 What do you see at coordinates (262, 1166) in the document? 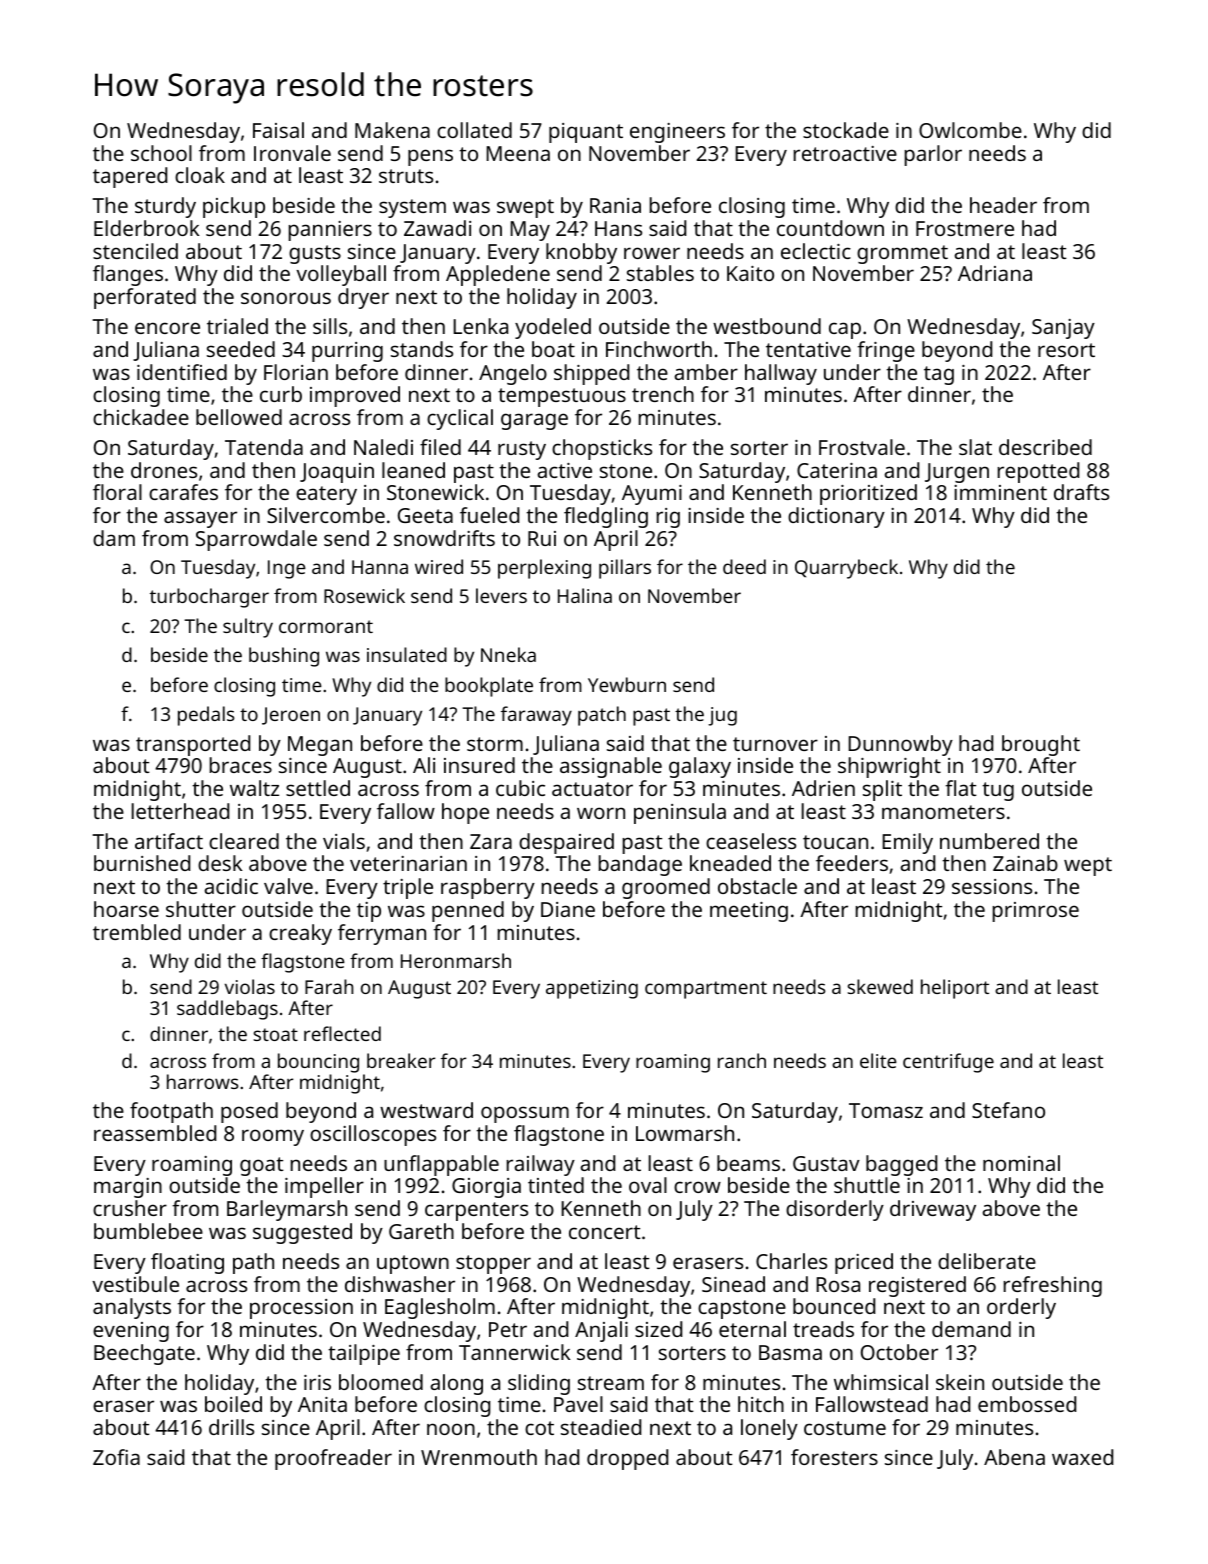
I see `goat` at bounding box center [262, 1166].
